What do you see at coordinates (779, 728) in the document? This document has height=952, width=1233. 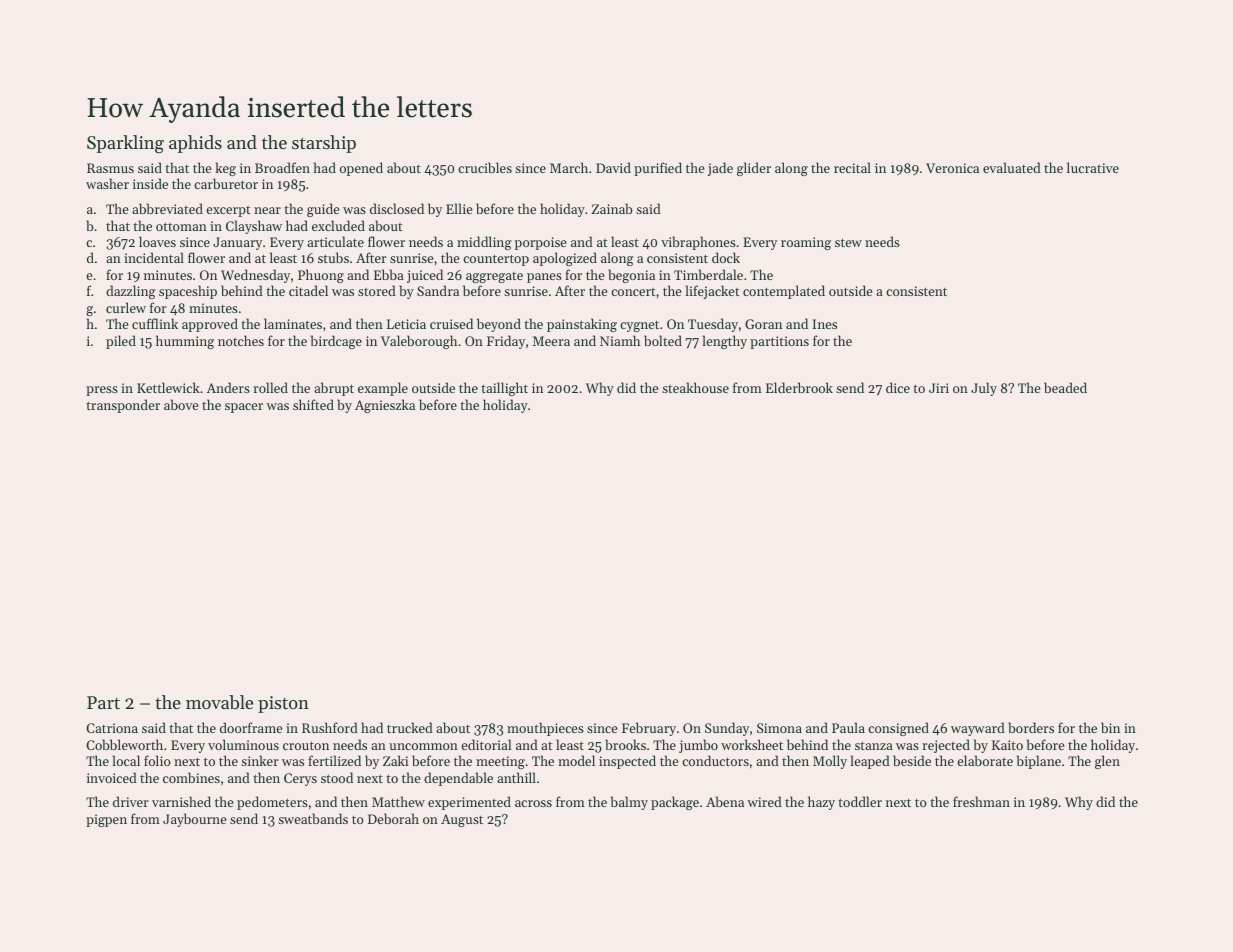 I see `Simona` at bounding box center [779, 728].
